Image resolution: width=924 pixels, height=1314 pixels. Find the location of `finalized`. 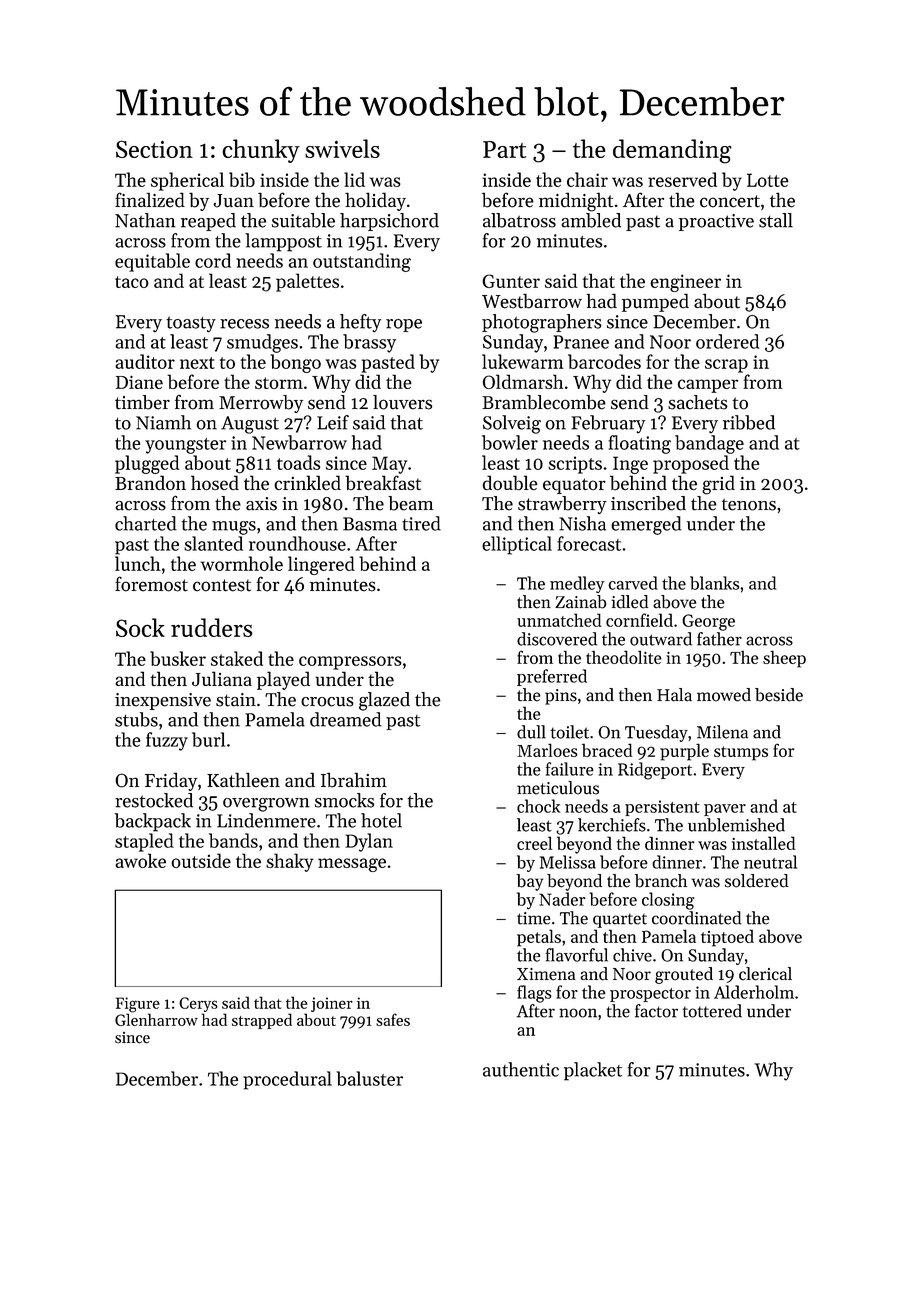

finalized is located at coordinates (150, 200).
